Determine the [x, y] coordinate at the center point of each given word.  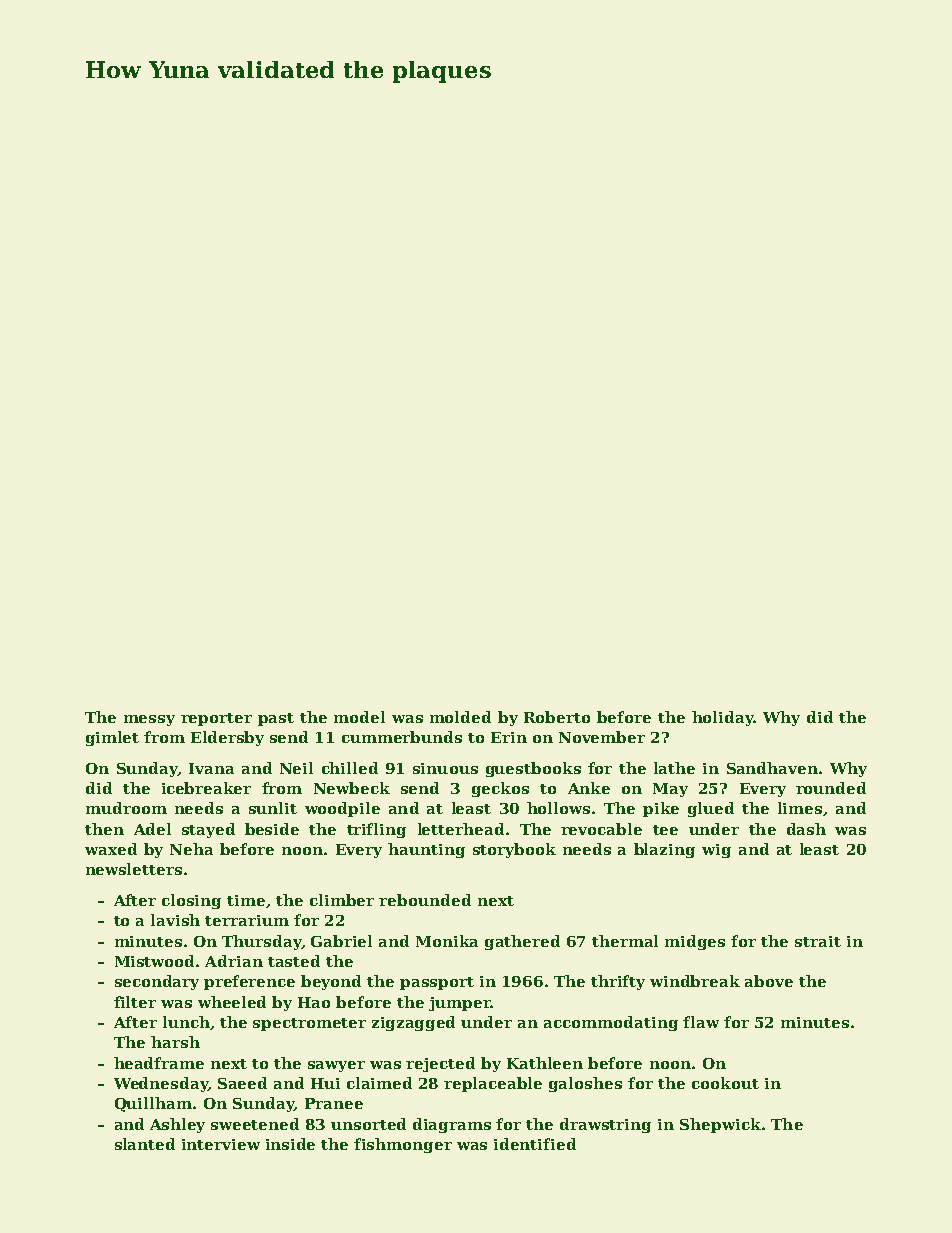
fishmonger [403, 1145]
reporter [216, 719]
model [359, 717]
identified [535, 1144]
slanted [145, 1144]
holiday [723, 718]
